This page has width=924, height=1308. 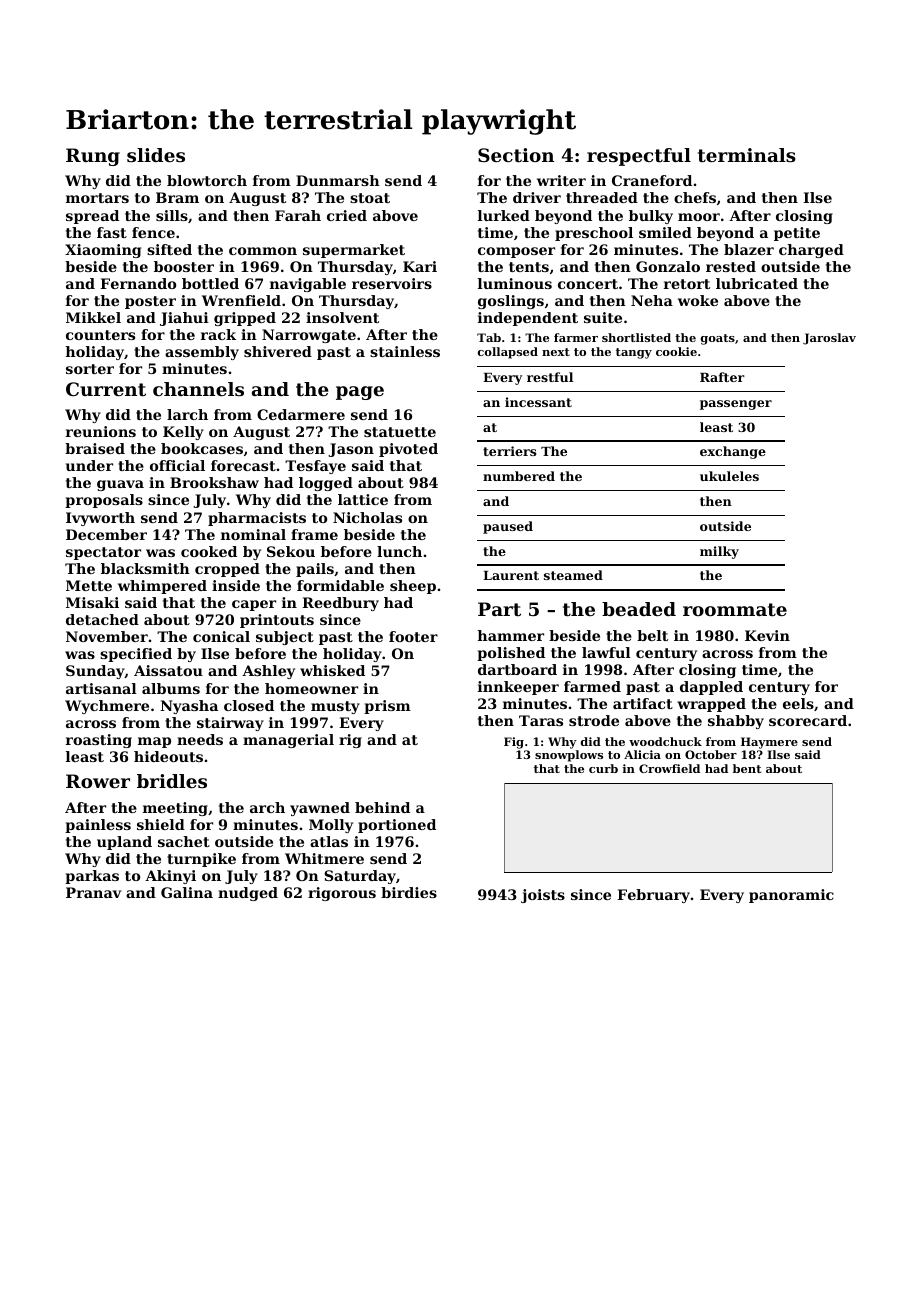 What do you see at coordinates (736, 405) in the page?
I see `passenger` at bounding box center [736, 405].
